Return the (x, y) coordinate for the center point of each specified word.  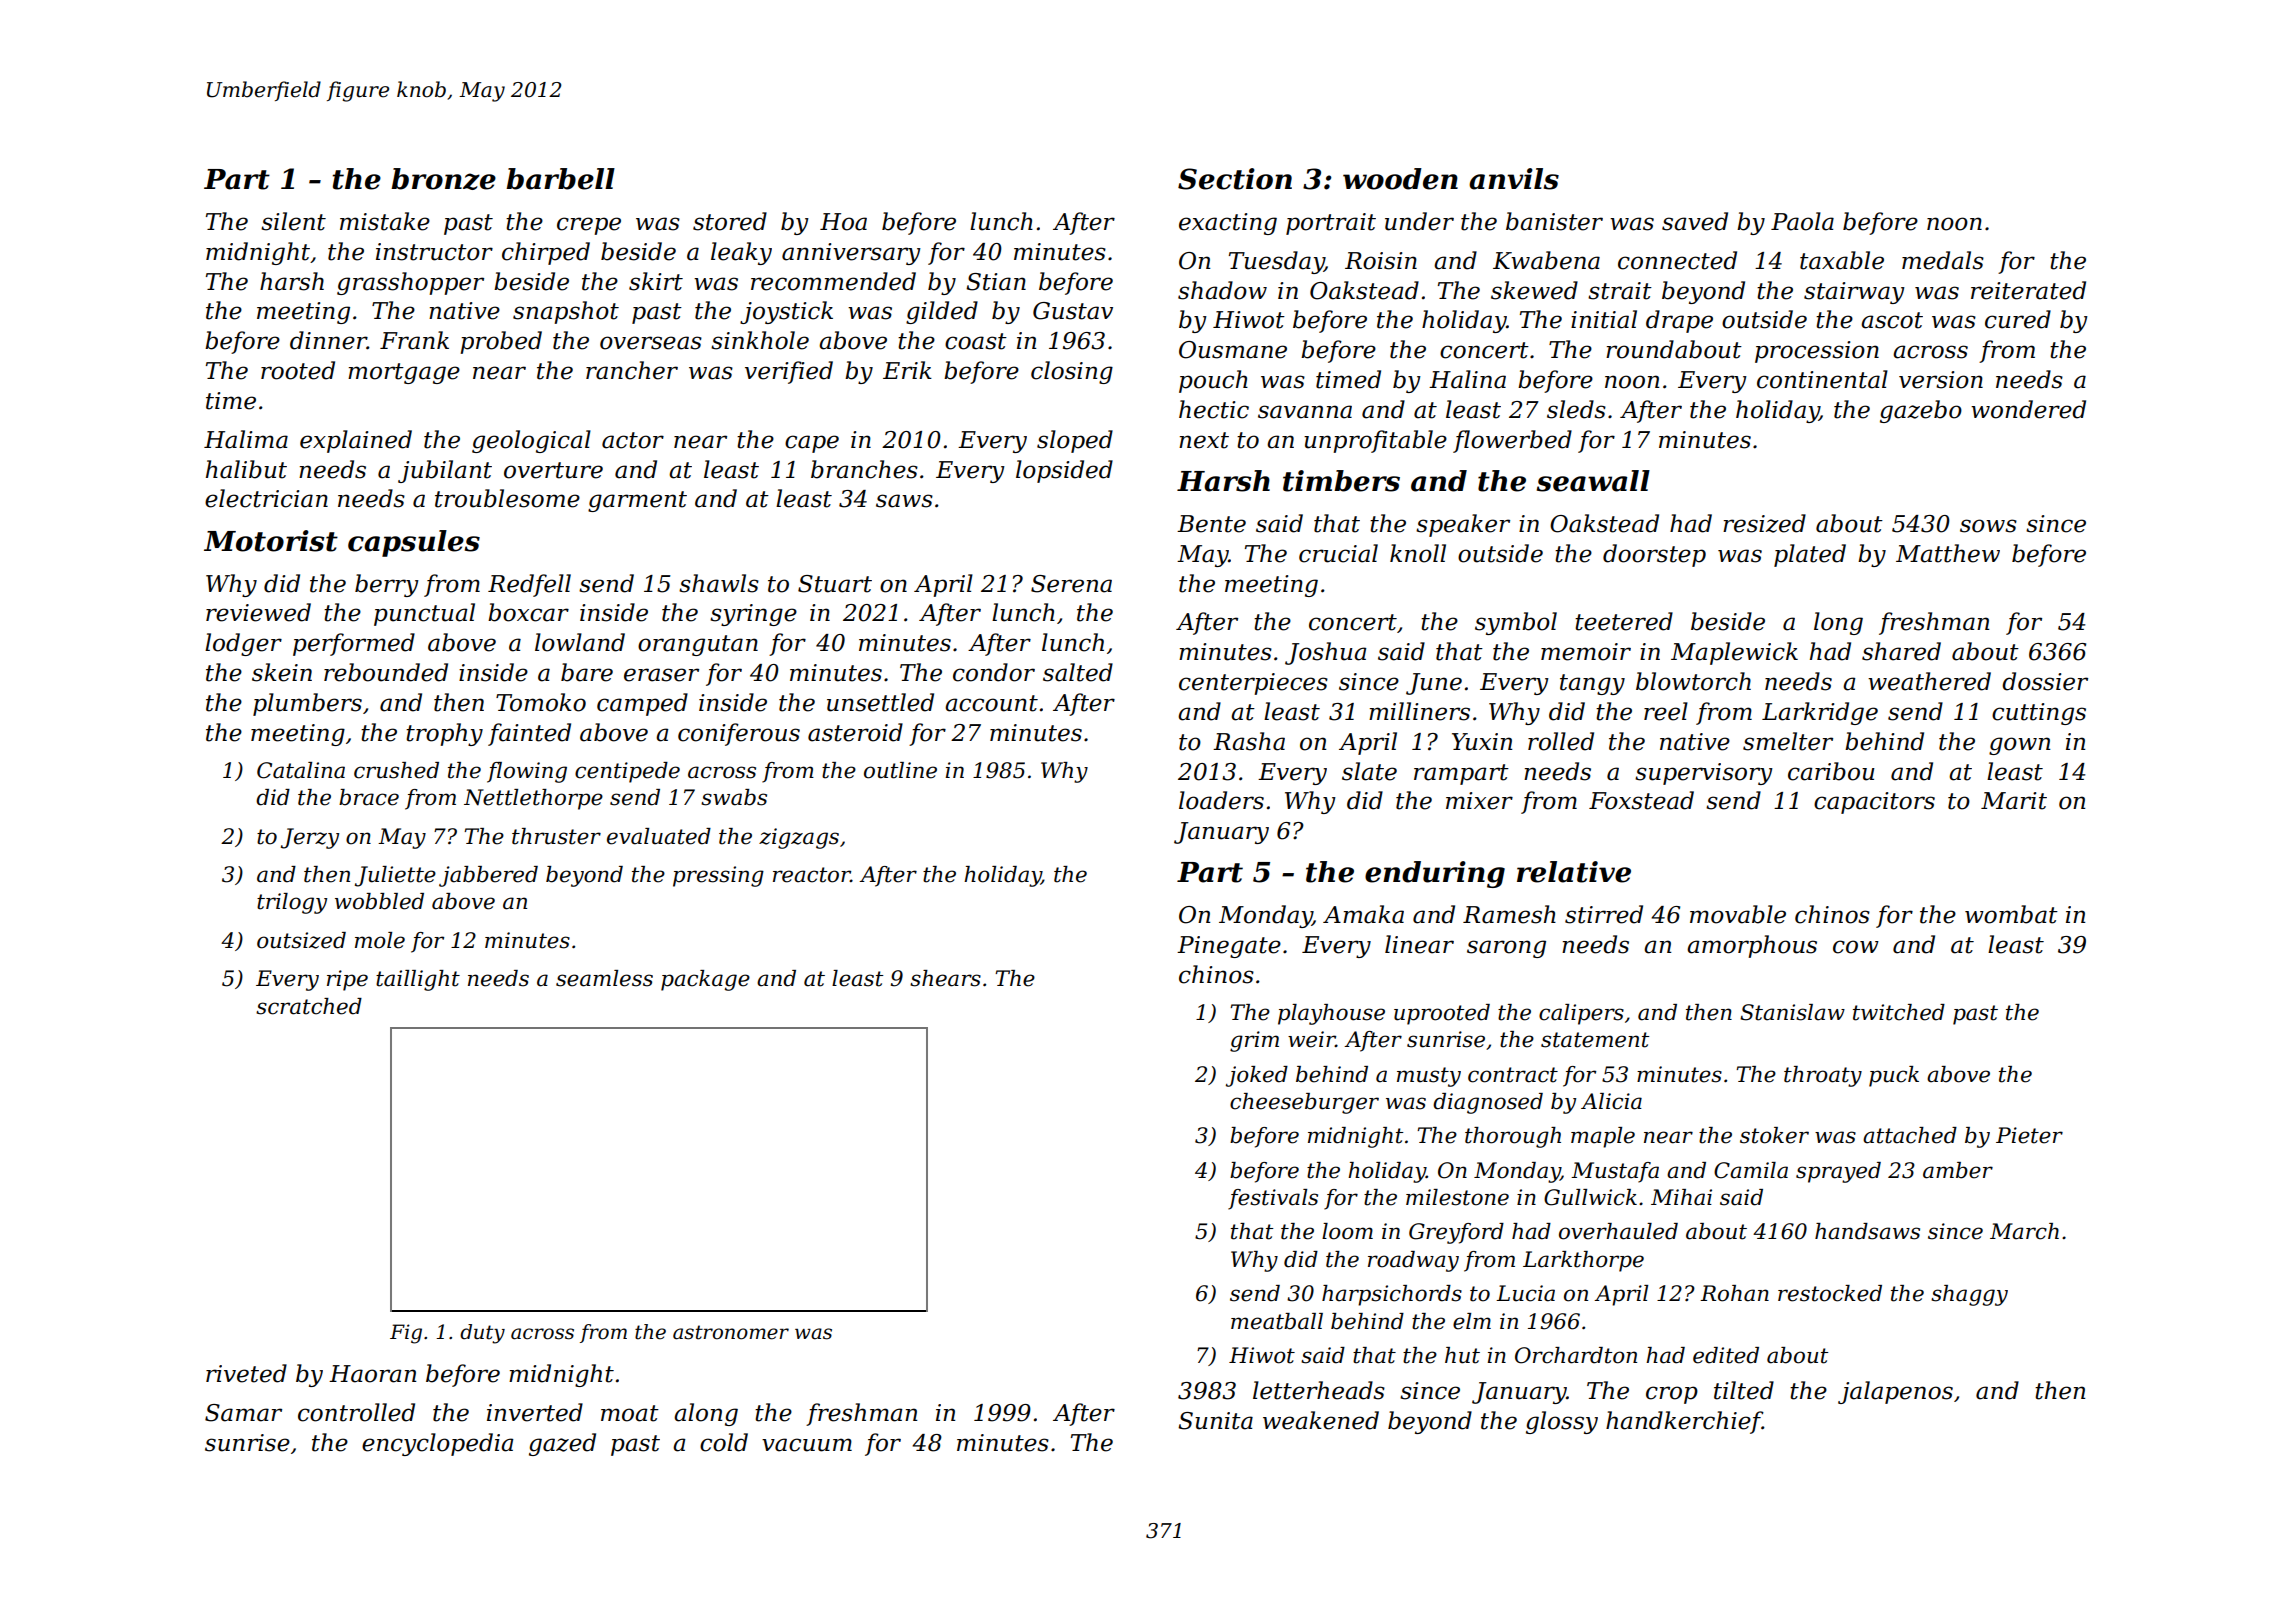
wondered (2028, 409)
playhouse (1331, 1014)
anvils (1514, 179)
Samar (243, 1413)
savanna (1305, 412)
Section (1235, 179)
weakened (1321, 1420)
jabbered (488, 876)
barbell (560, 179)
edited (1726, 1355)
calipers (1581, 1014)
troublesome (507, 498)
